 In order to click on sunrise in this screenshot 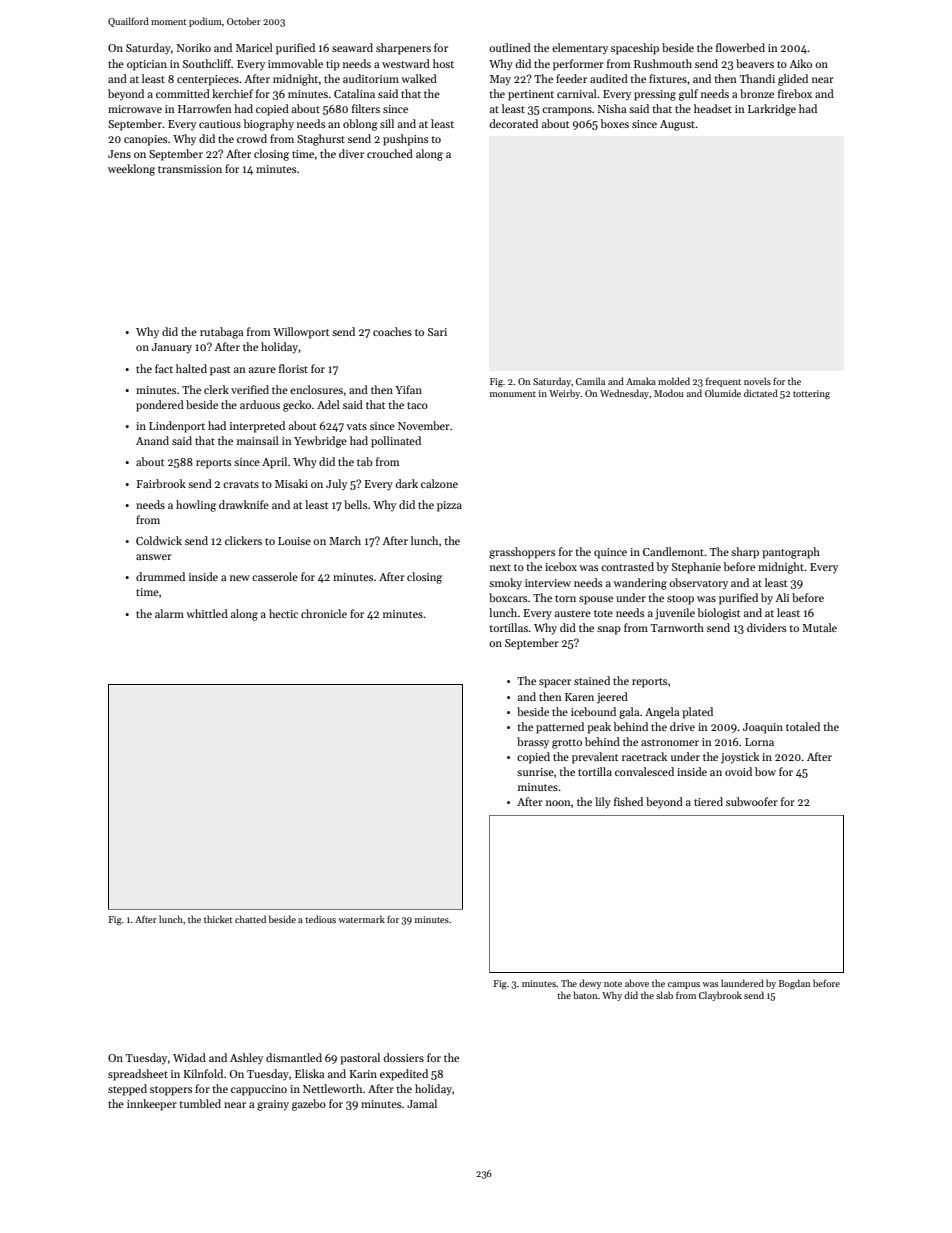, I will do `click(535, 772)`.
